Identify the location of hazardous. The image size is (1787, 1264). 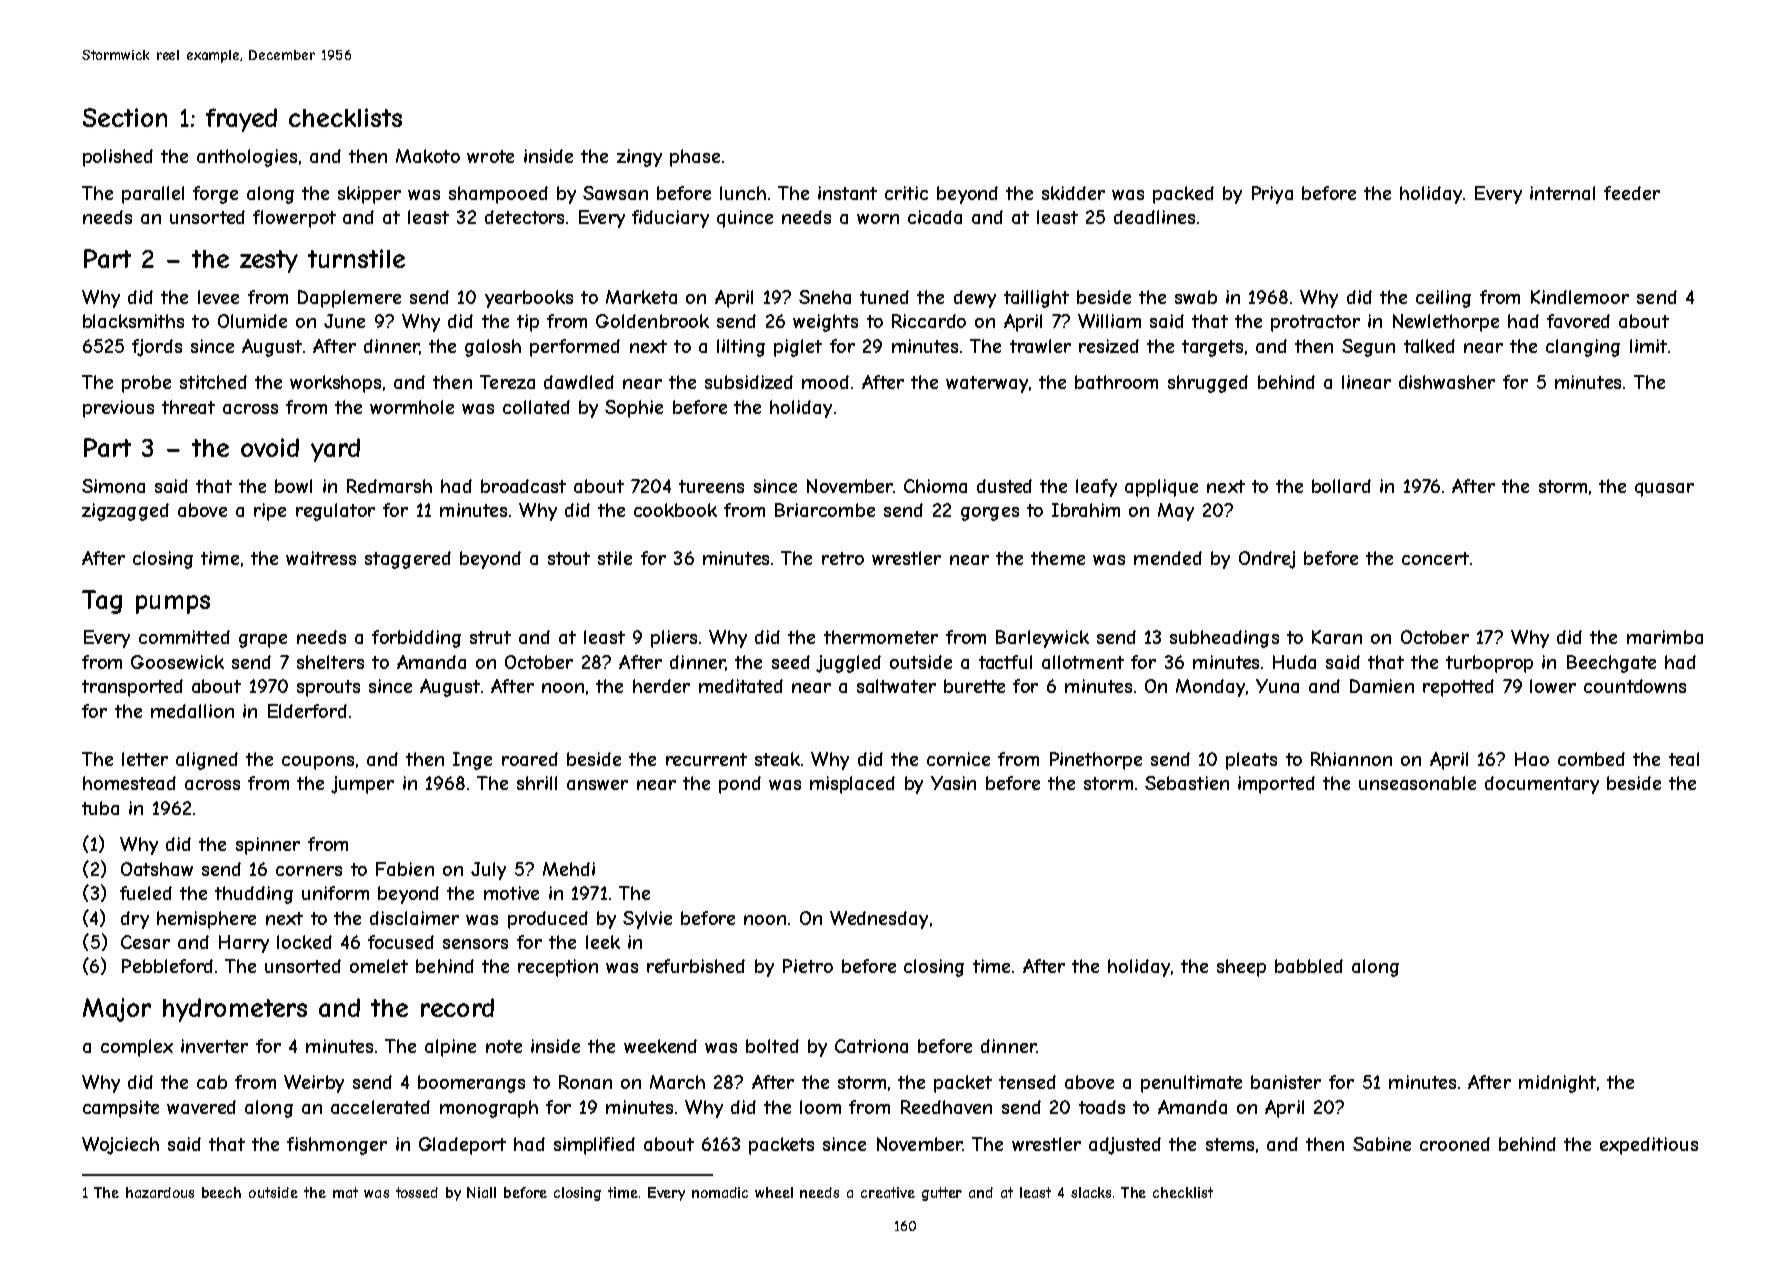
(160, 1192).
